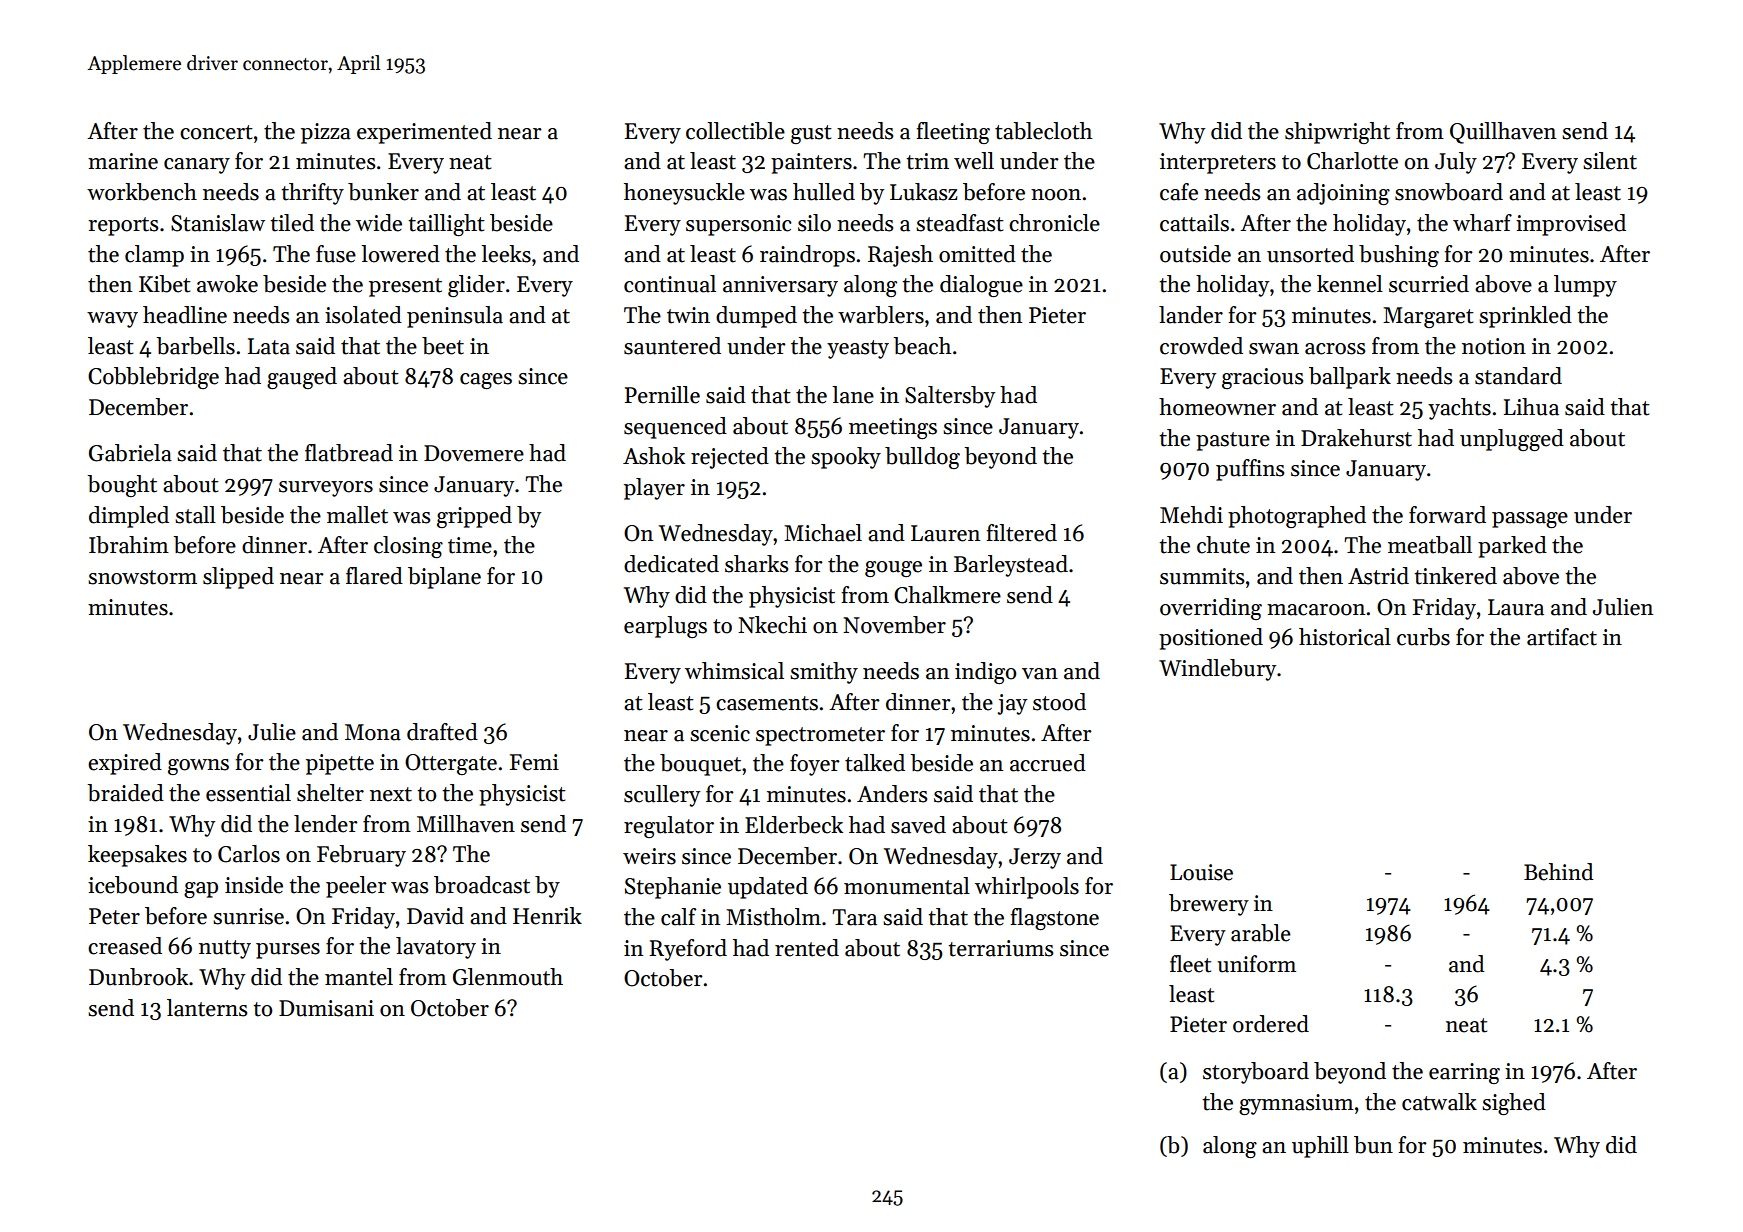 Image resolution: width=1743 pixels, height=1232 pixels. What do you see at coordinates (1562, 637) in the document?
I see `artifact` at bounding box center [1562, 637].
